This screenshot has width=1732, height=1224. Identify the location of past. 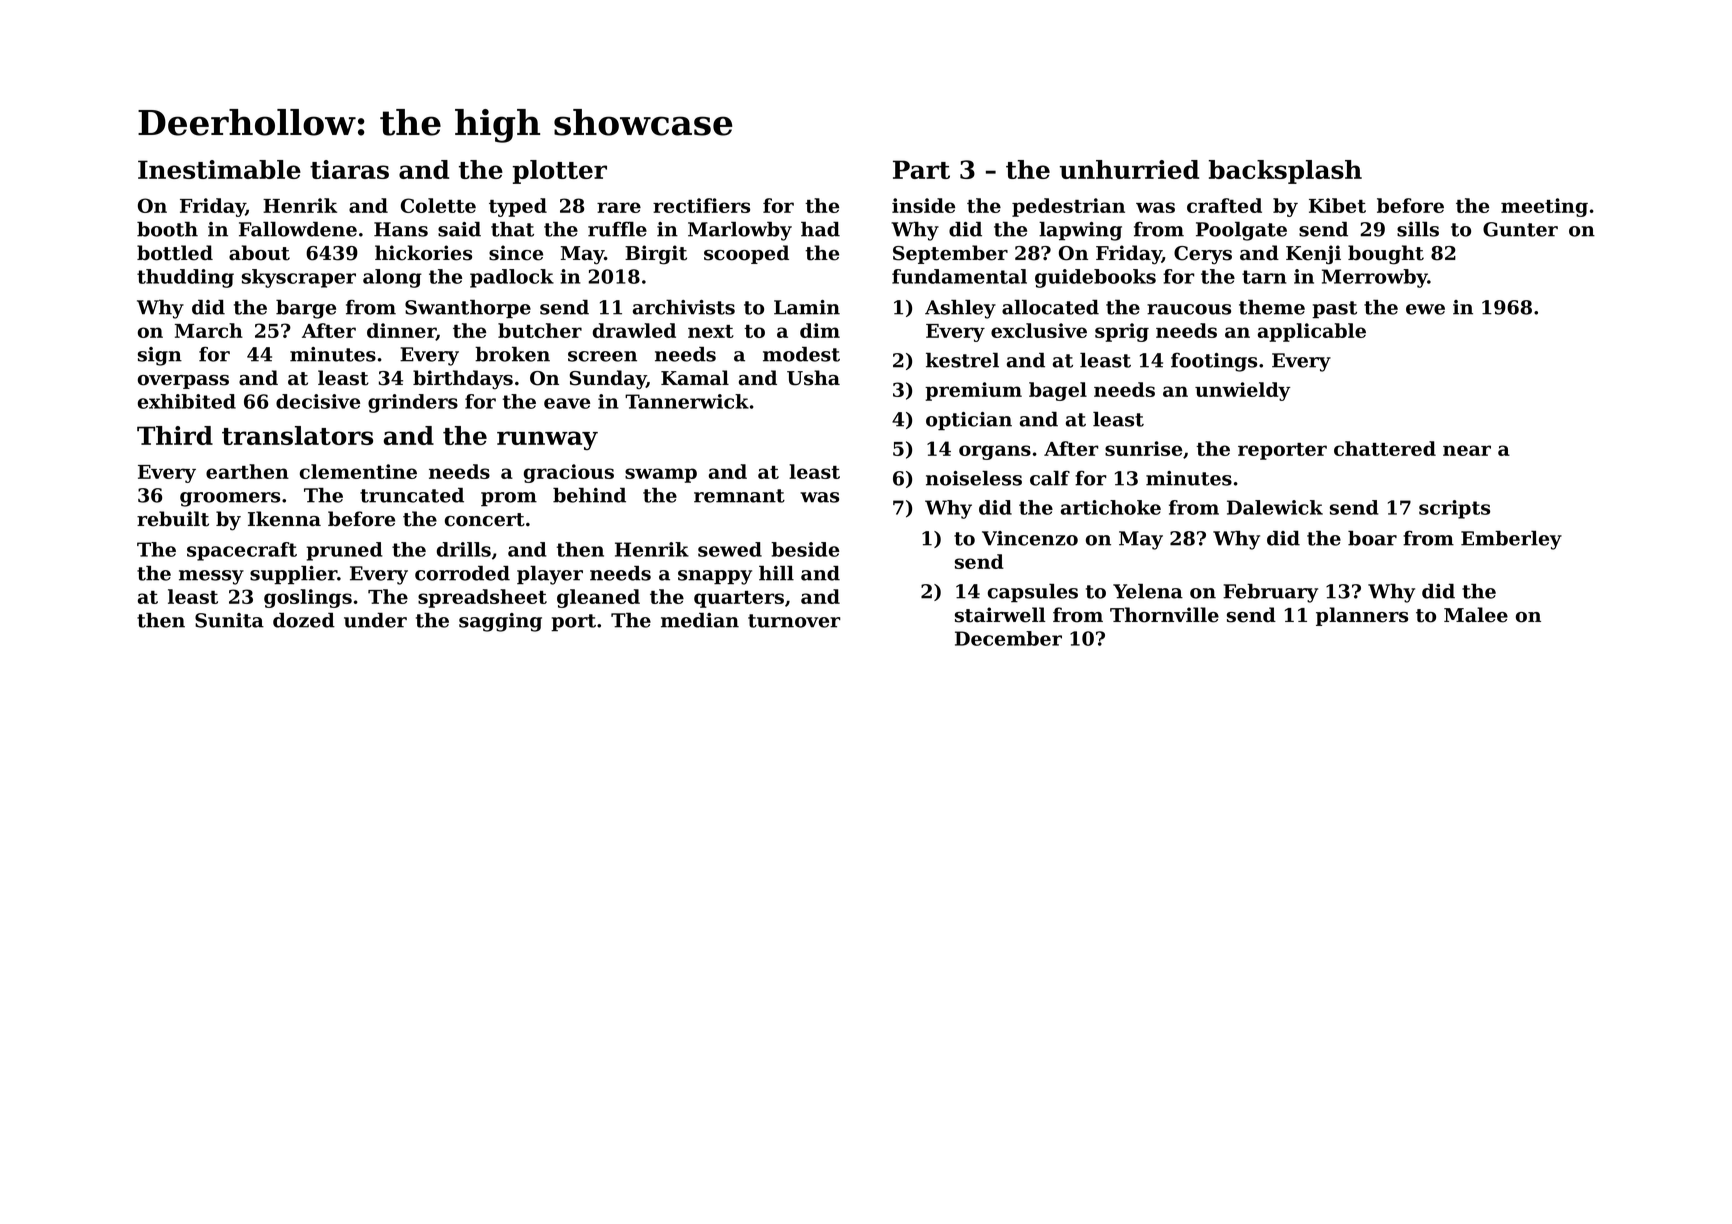
(1334, 310).
